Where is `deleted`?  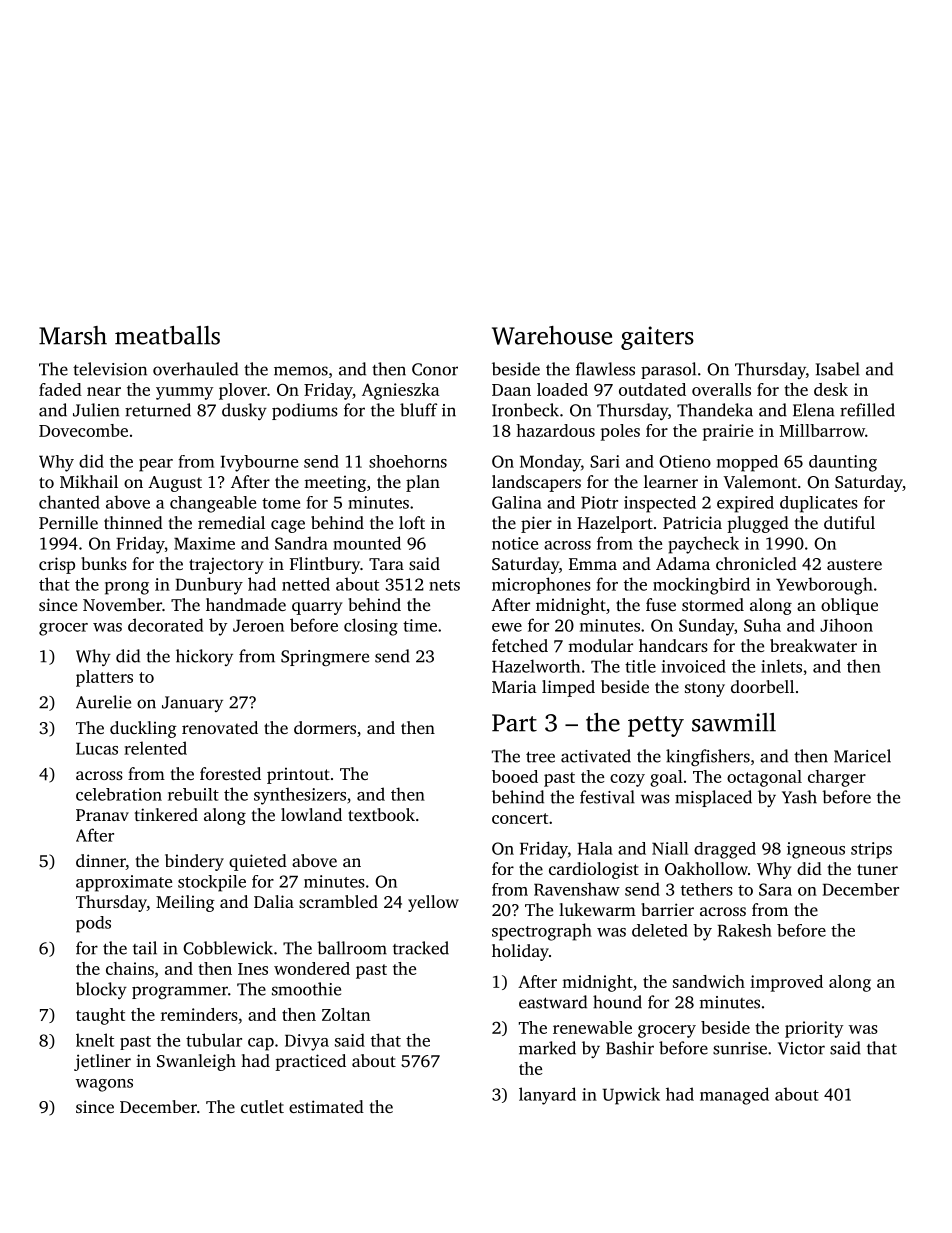
deleted is located at coordinates (660, 930).
